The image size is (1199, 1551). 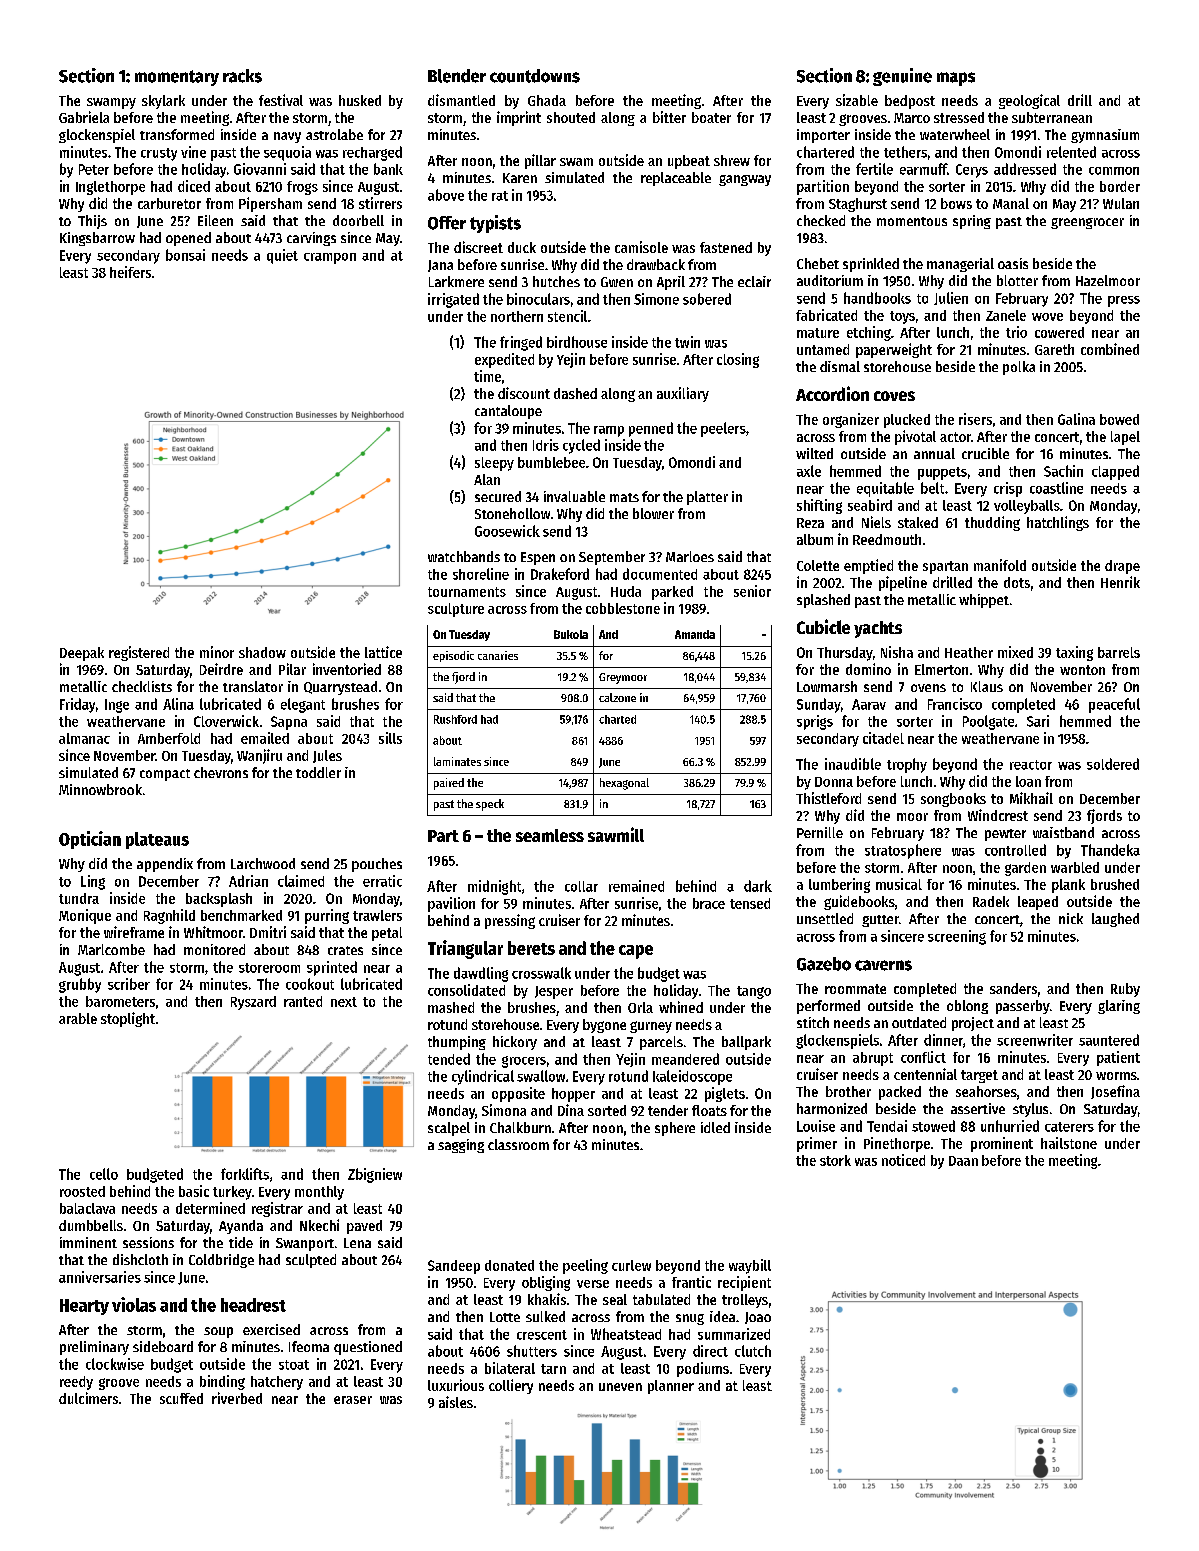 I want to click on cantaloupe, so click(x=508, y=412).
